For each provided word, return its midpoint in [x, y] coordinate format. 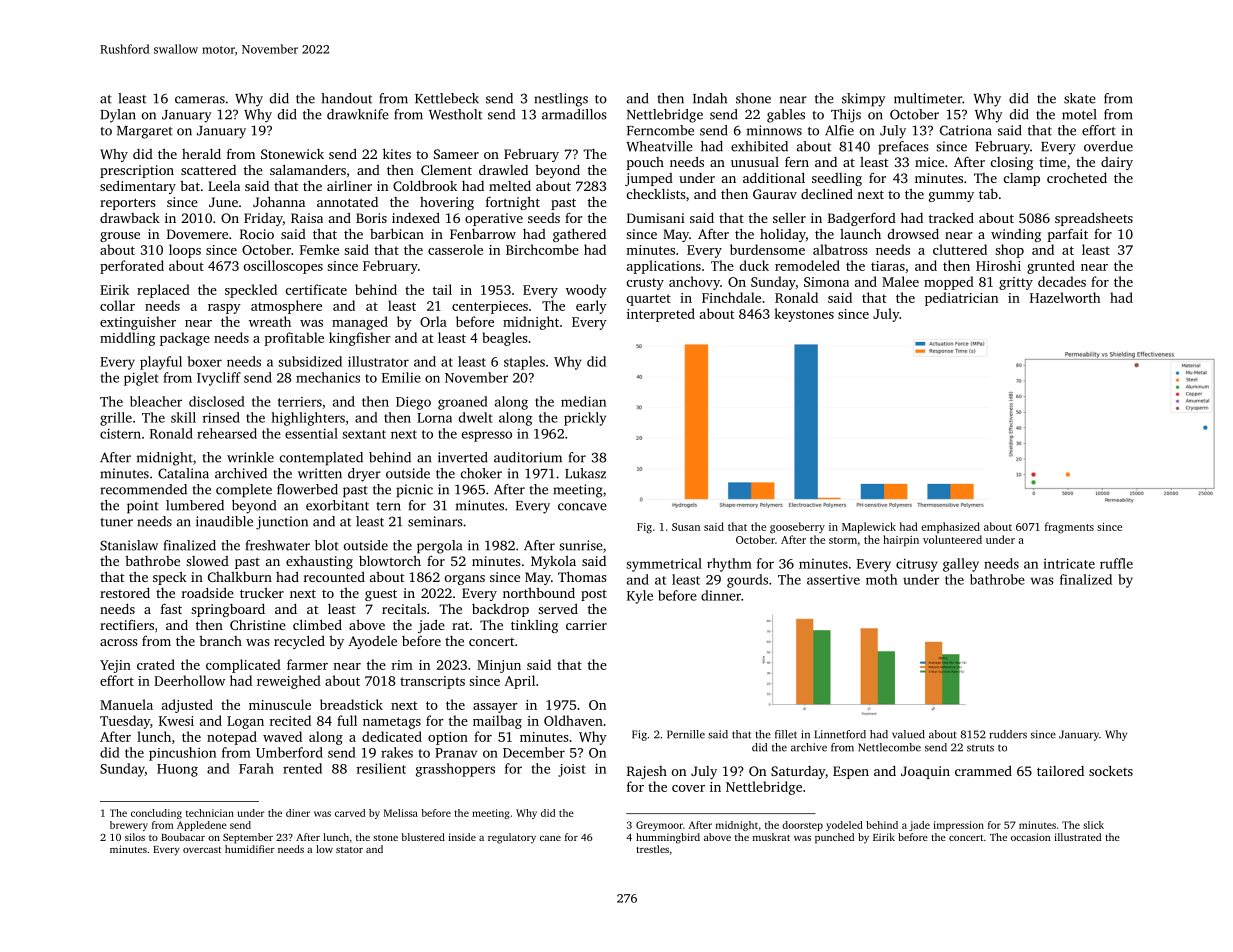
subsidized [310, 361]
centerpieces [490, 307]
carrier [586, 625]
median [583, 401]
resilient [381, 768]
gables [786, 116]
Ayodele [372, 642]
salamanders [308, 169]
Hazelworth [1065, 297]
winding [1016, 235]
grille [116, 419]
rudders [1008, 734]
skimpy [864, 100]
